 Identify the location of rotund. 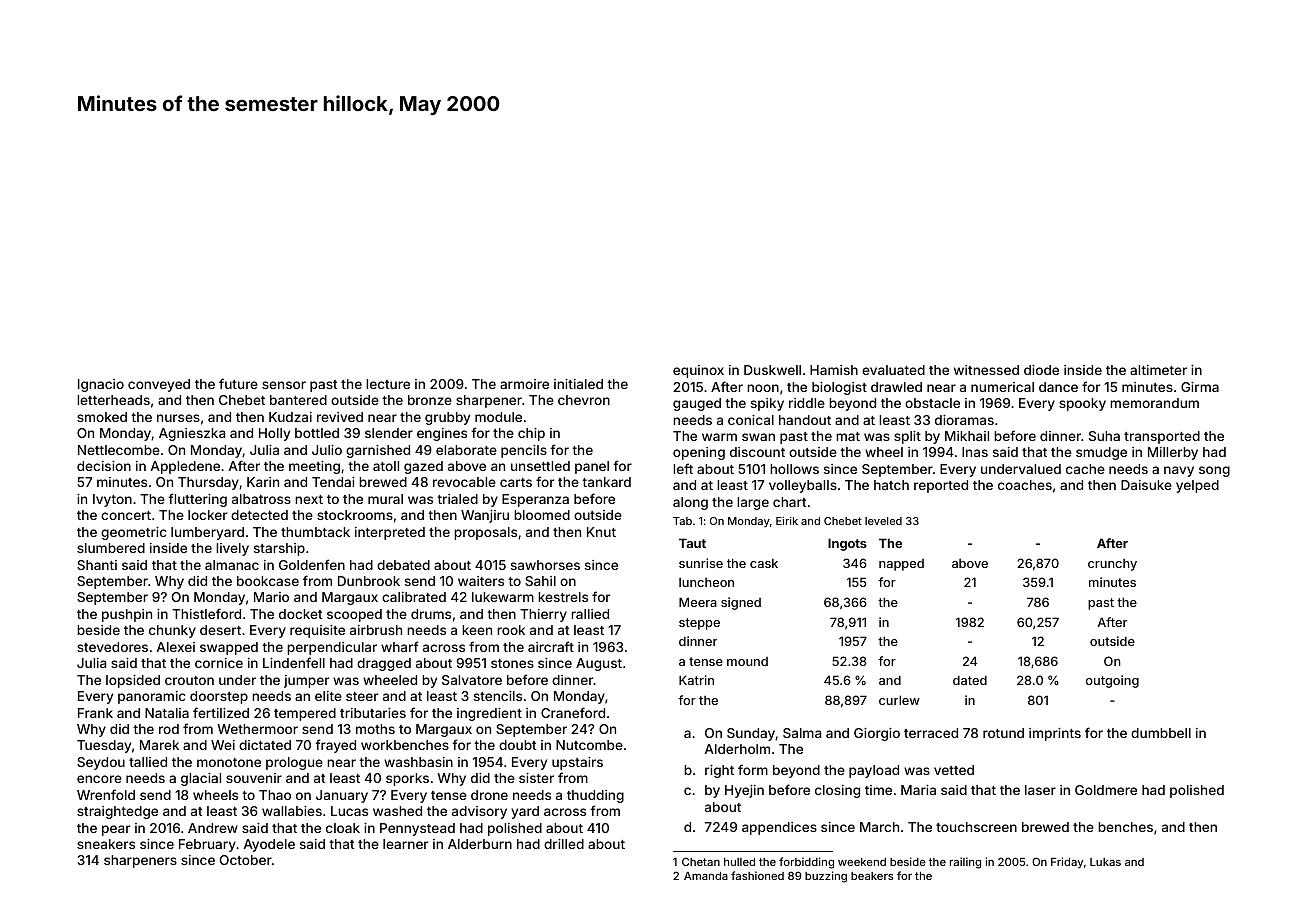
(1003, 733).
